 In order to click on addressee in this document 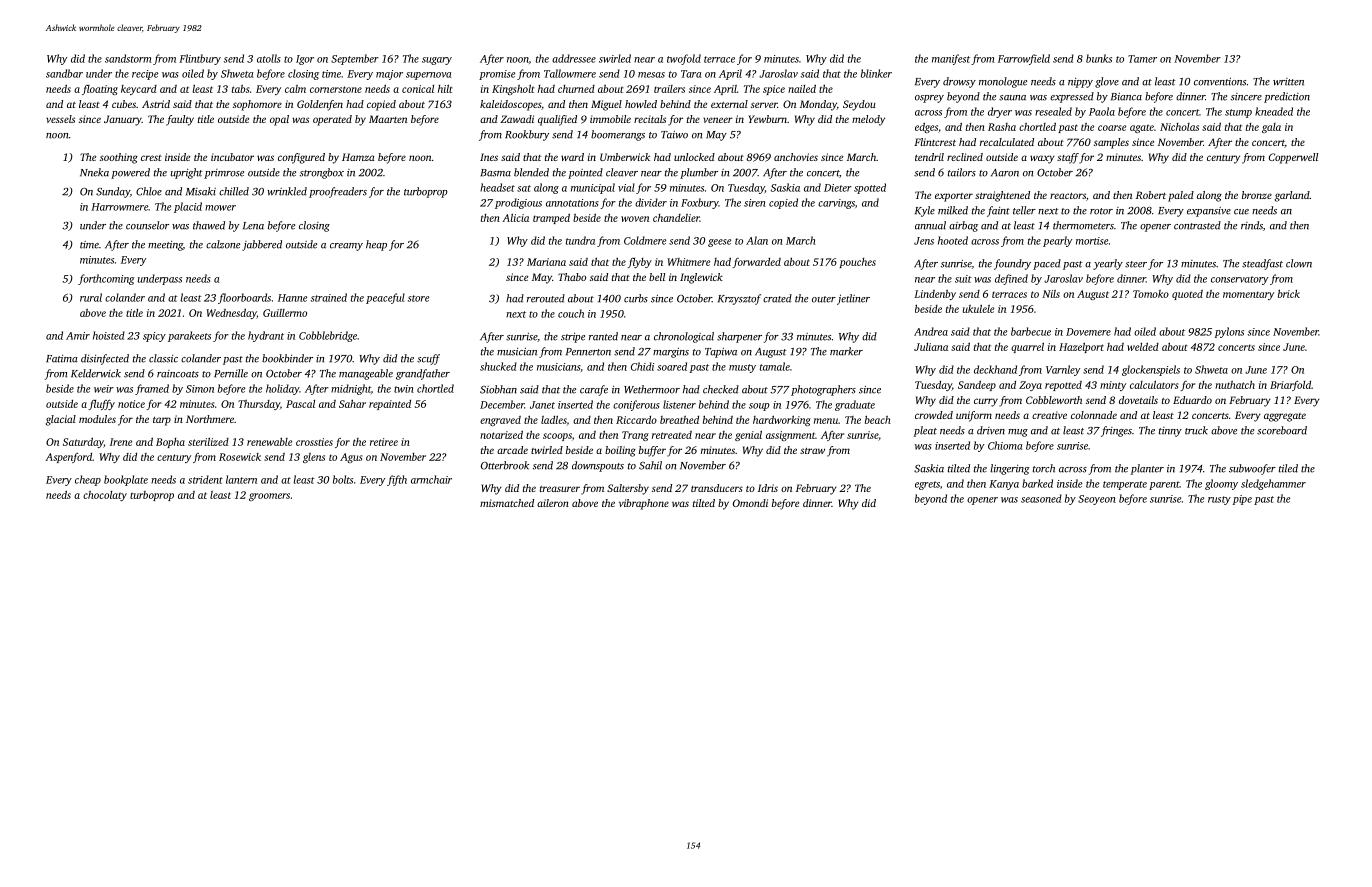, I will do `click(574, 58)`.
